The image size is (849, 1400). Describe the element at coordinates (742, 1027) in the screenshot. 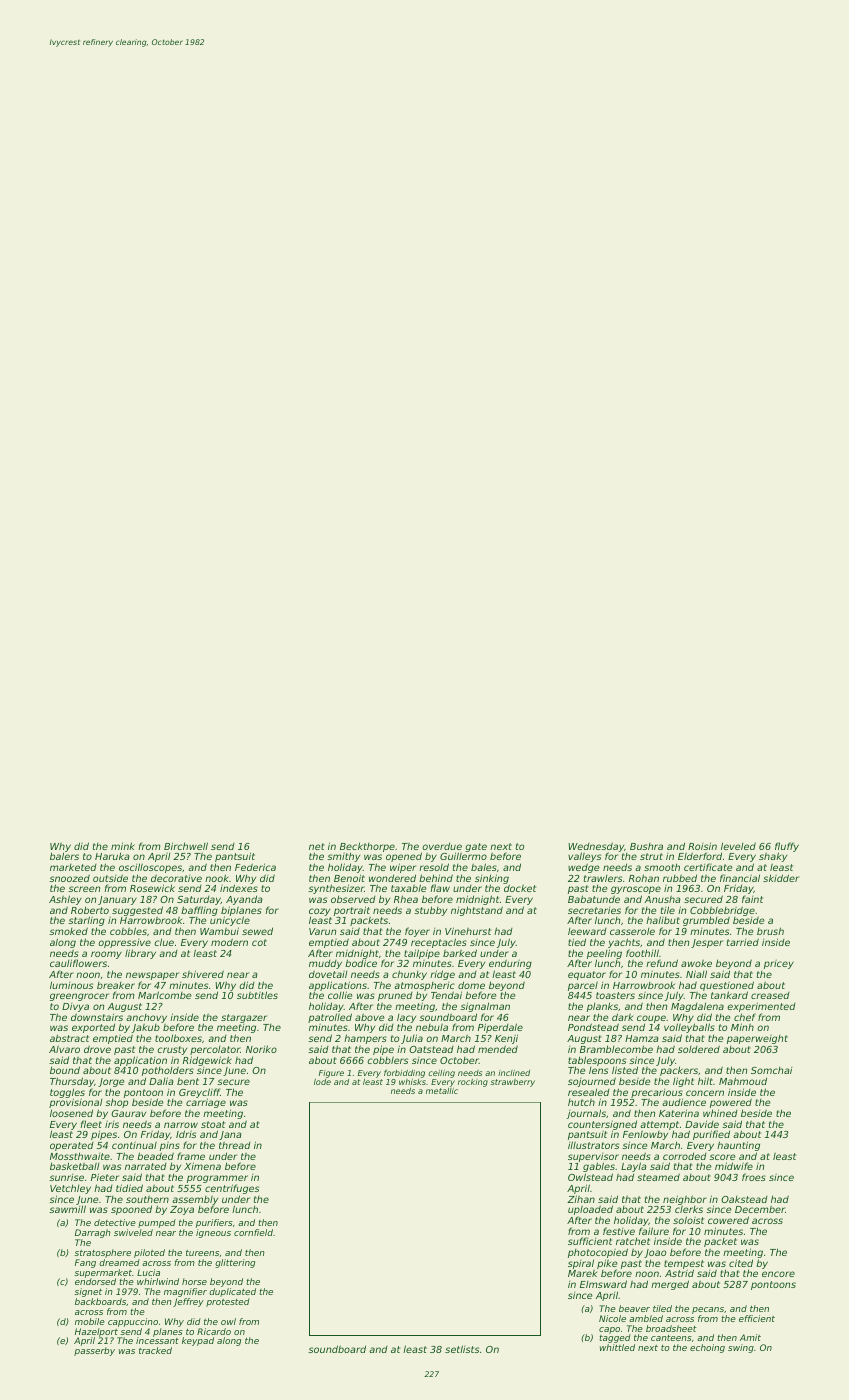

I see `Minh` at that location.
